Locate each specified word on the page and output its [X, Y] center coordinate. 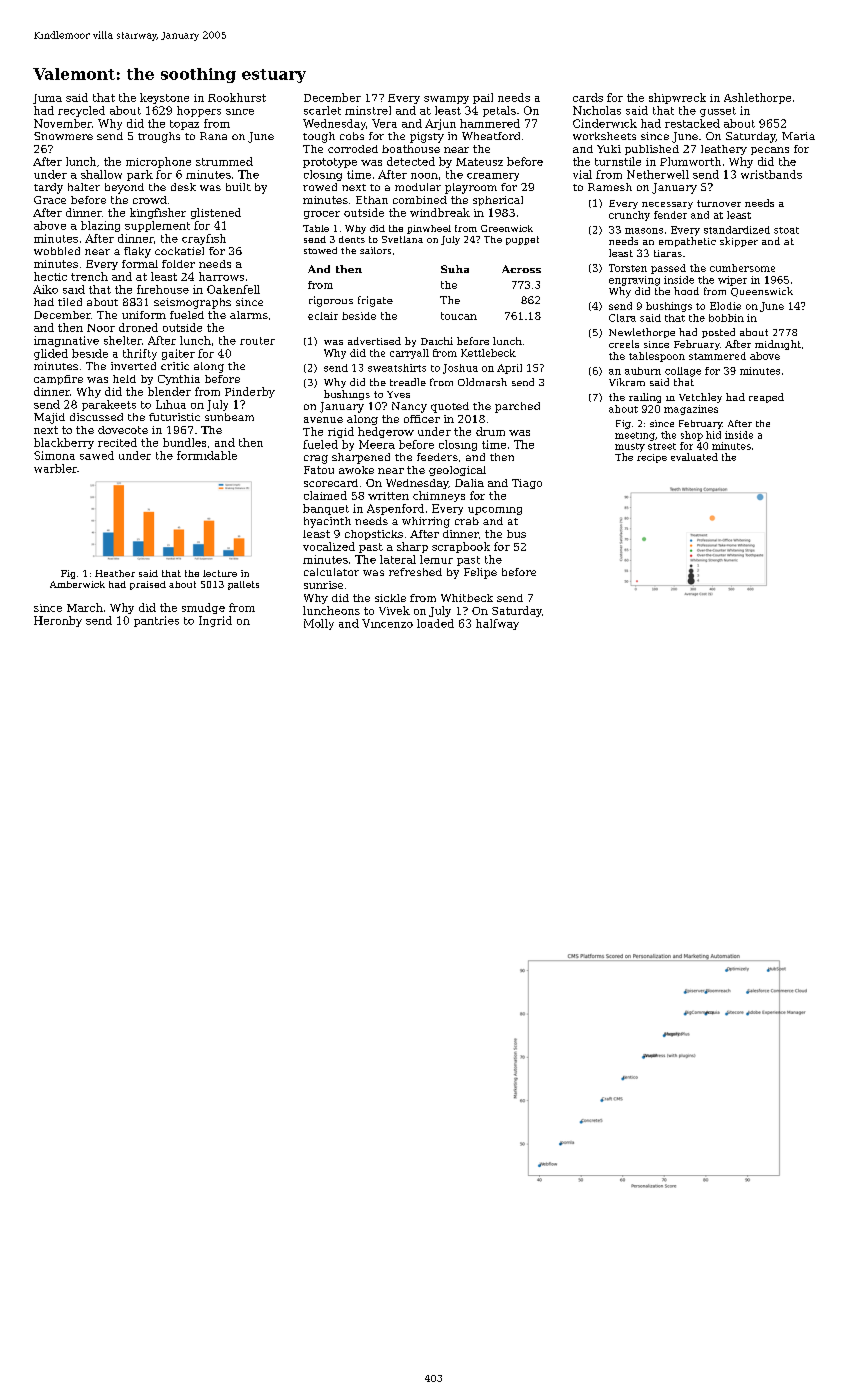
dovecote [123, 430]
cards [588, 97]
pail [483, 98]
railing [645, 398]
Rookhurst [237, 97]
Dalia [469, 483]
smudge [203, 608]
